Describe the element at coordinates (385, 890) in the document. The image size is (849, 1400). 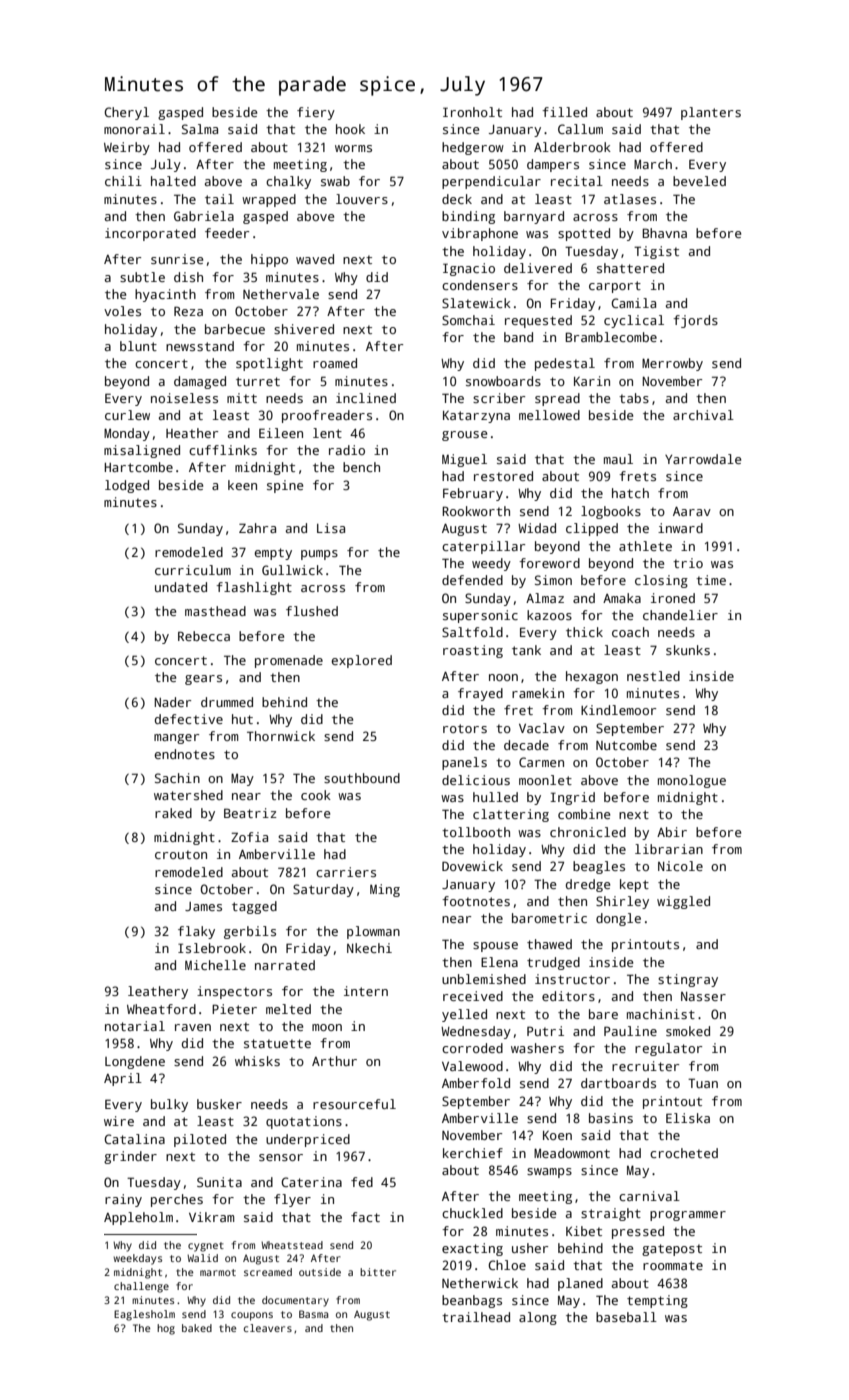
I see `Ming` at that location.
